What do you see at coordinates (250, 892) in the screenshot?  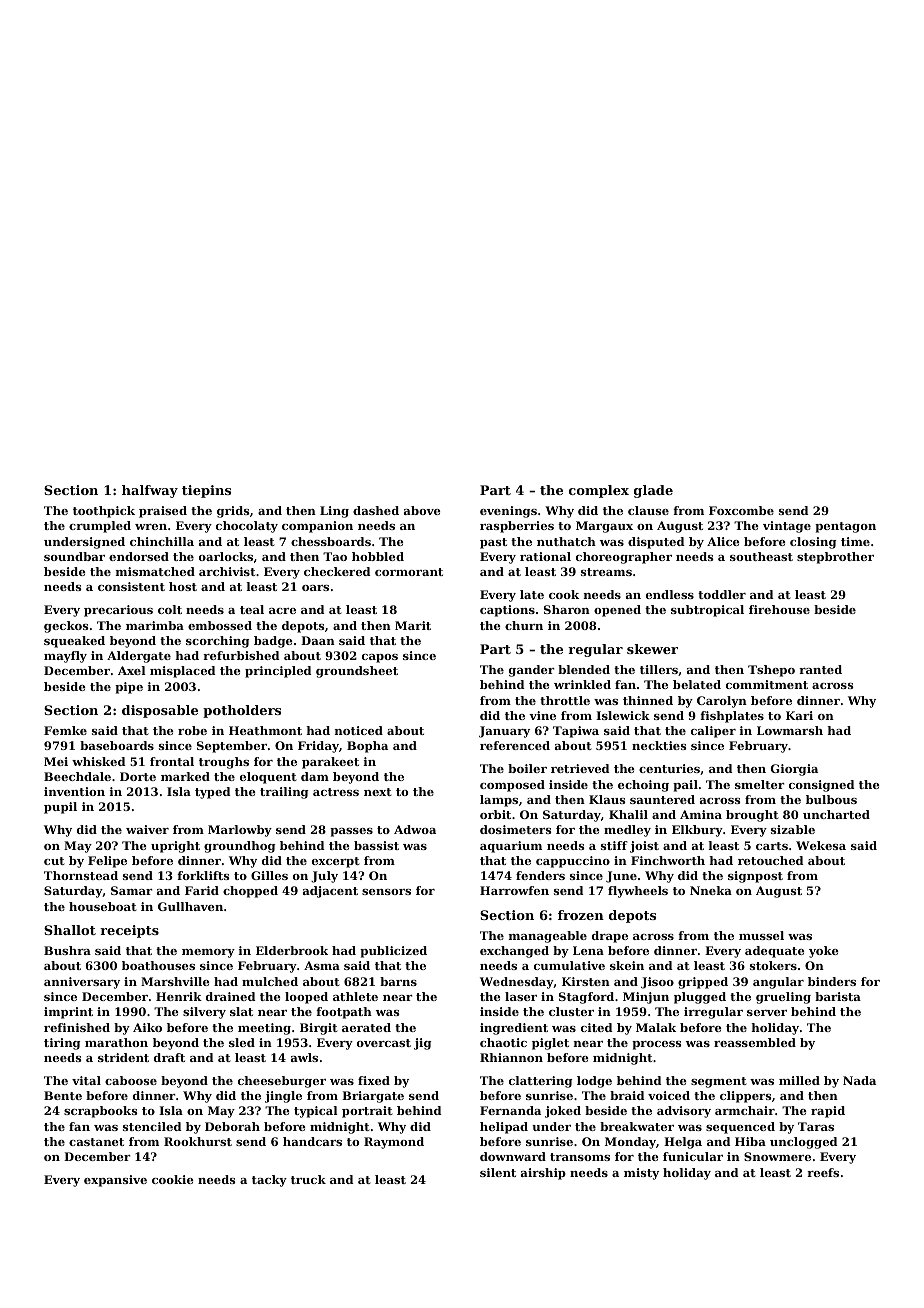 I see `chopped` at bounding box center [250, 892].
